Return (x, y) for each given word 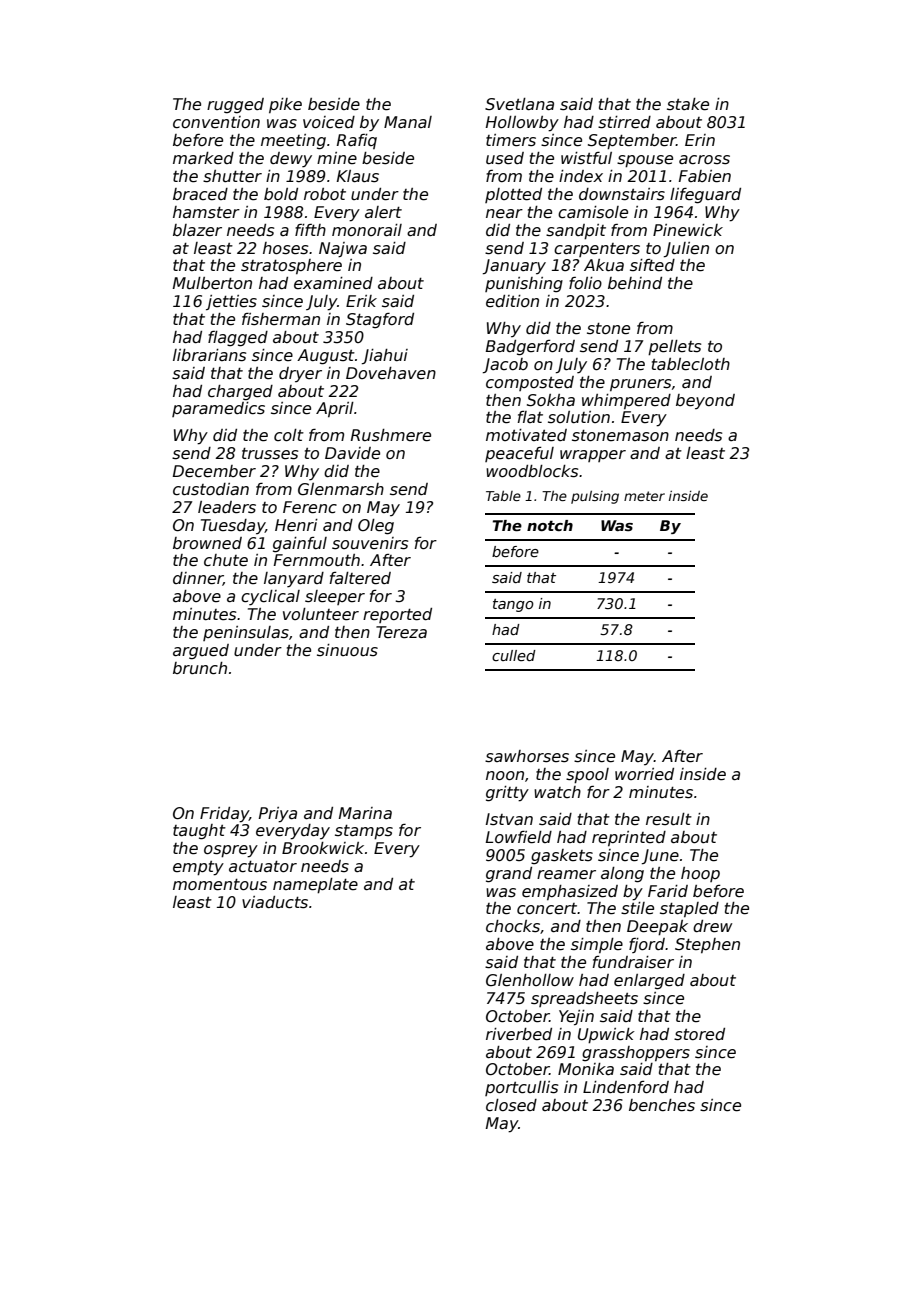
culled (514, 655)
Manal (408, 122)
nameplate (315, 886)
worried (644, 774)
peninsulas (246, 633)
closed (511, 1105)
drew (712, 926)
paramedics (218, 409)
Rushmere (391, 435)
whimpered (626, 401)
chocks (513, 926)
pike (285, 105)
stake (688, 104)
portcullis (521, 1088)
